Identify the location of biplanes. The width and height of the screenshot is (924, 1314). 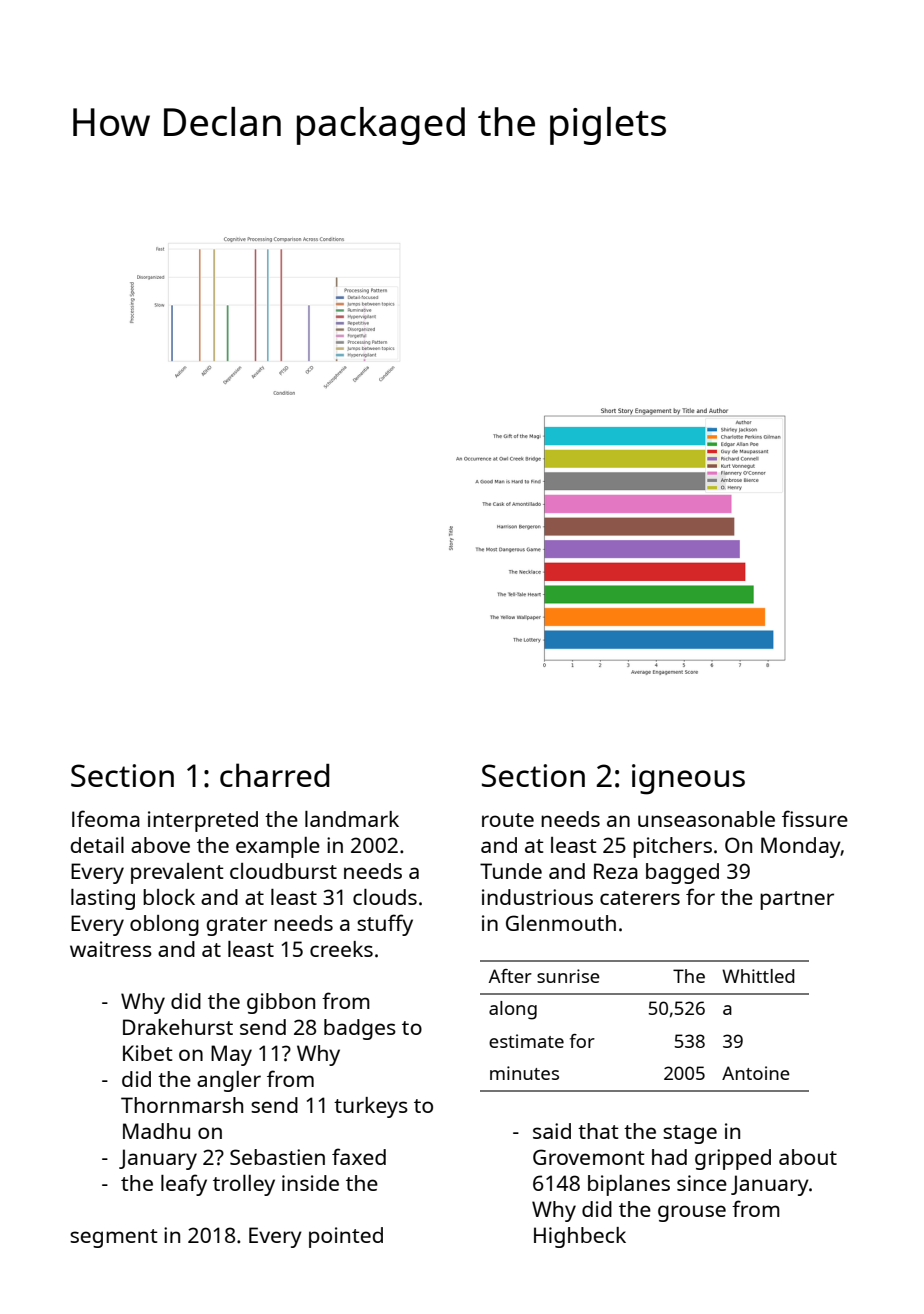
(629, 1185).
